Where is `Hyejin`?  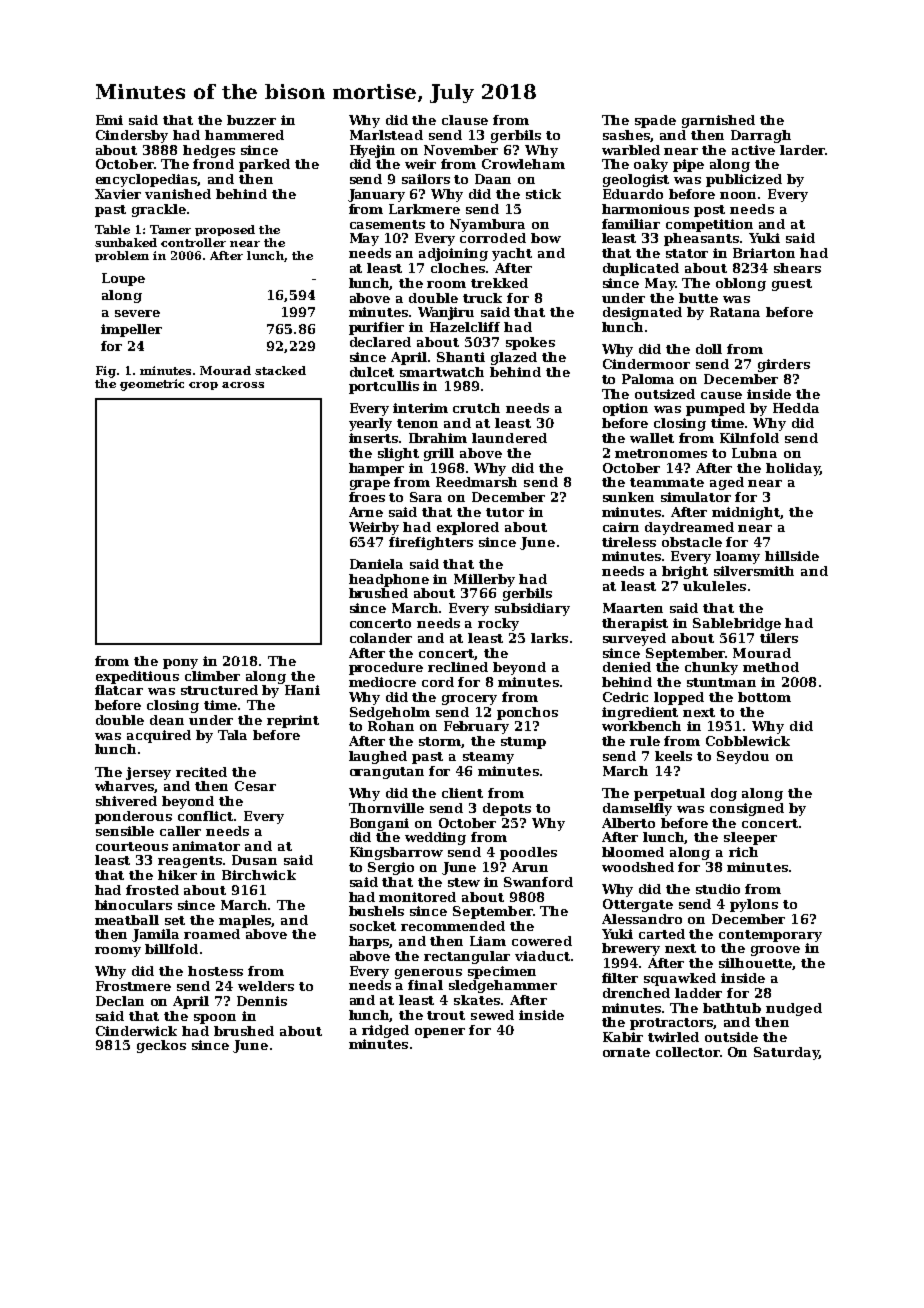
Hyejin is located at coordinates (372, 151).
